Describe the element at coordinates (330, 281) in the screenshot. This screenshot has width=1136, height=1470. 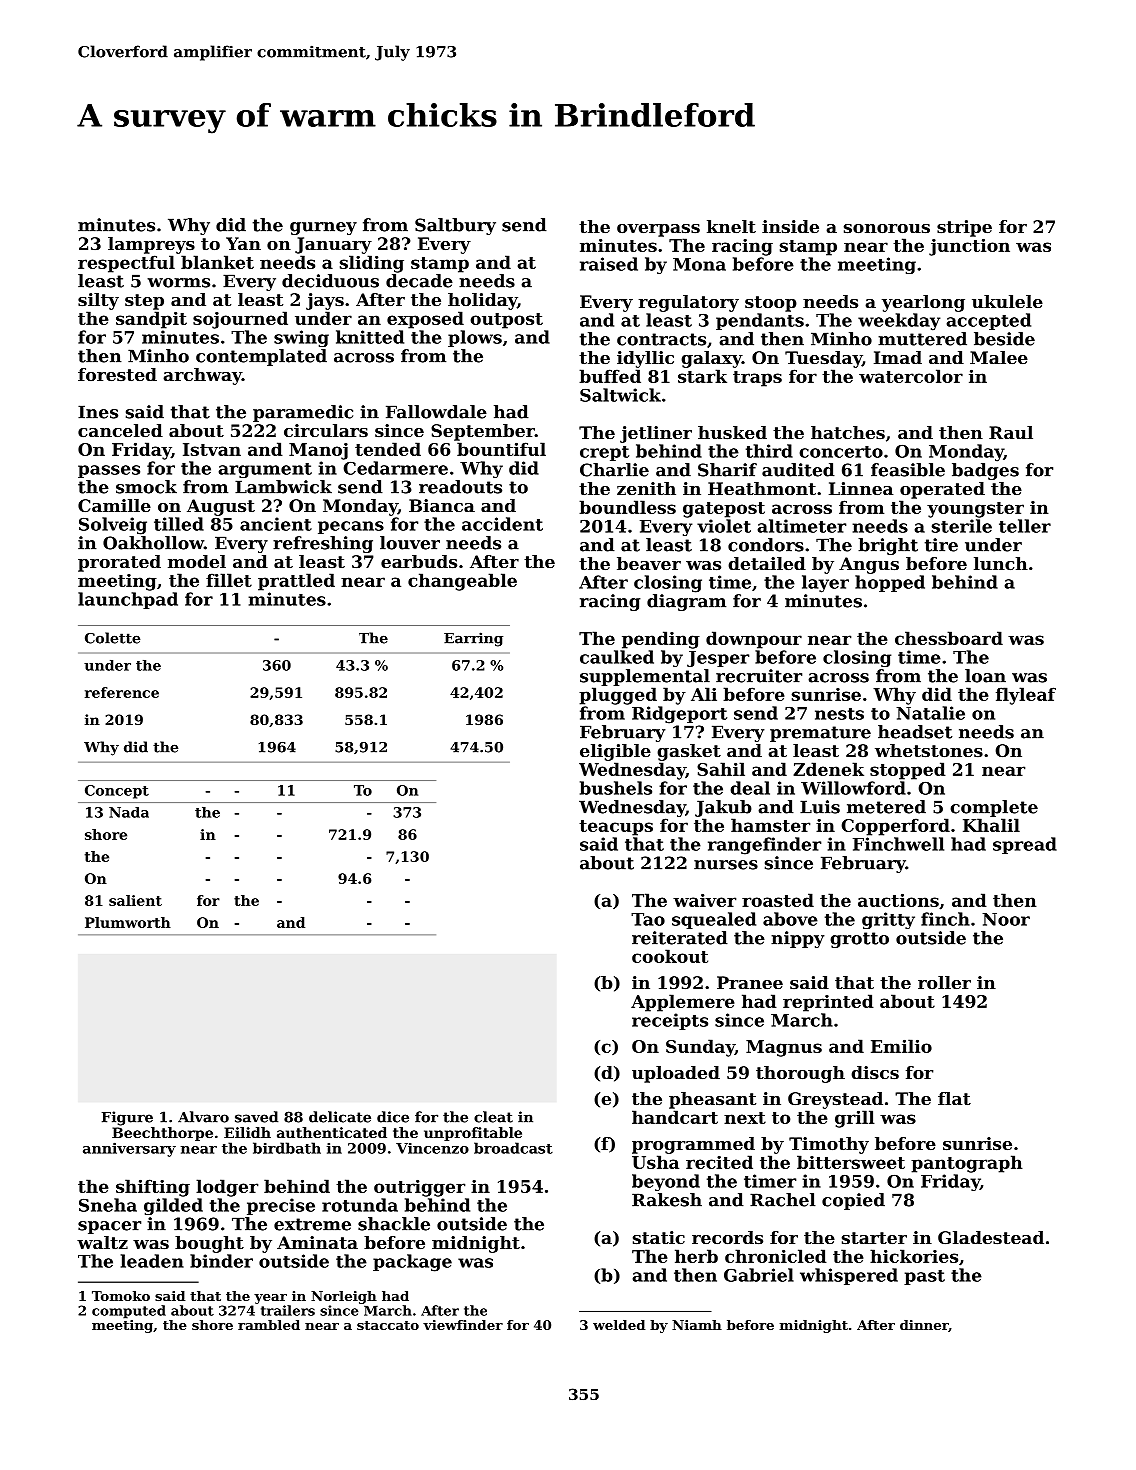
I see `deciduous` at that location.
